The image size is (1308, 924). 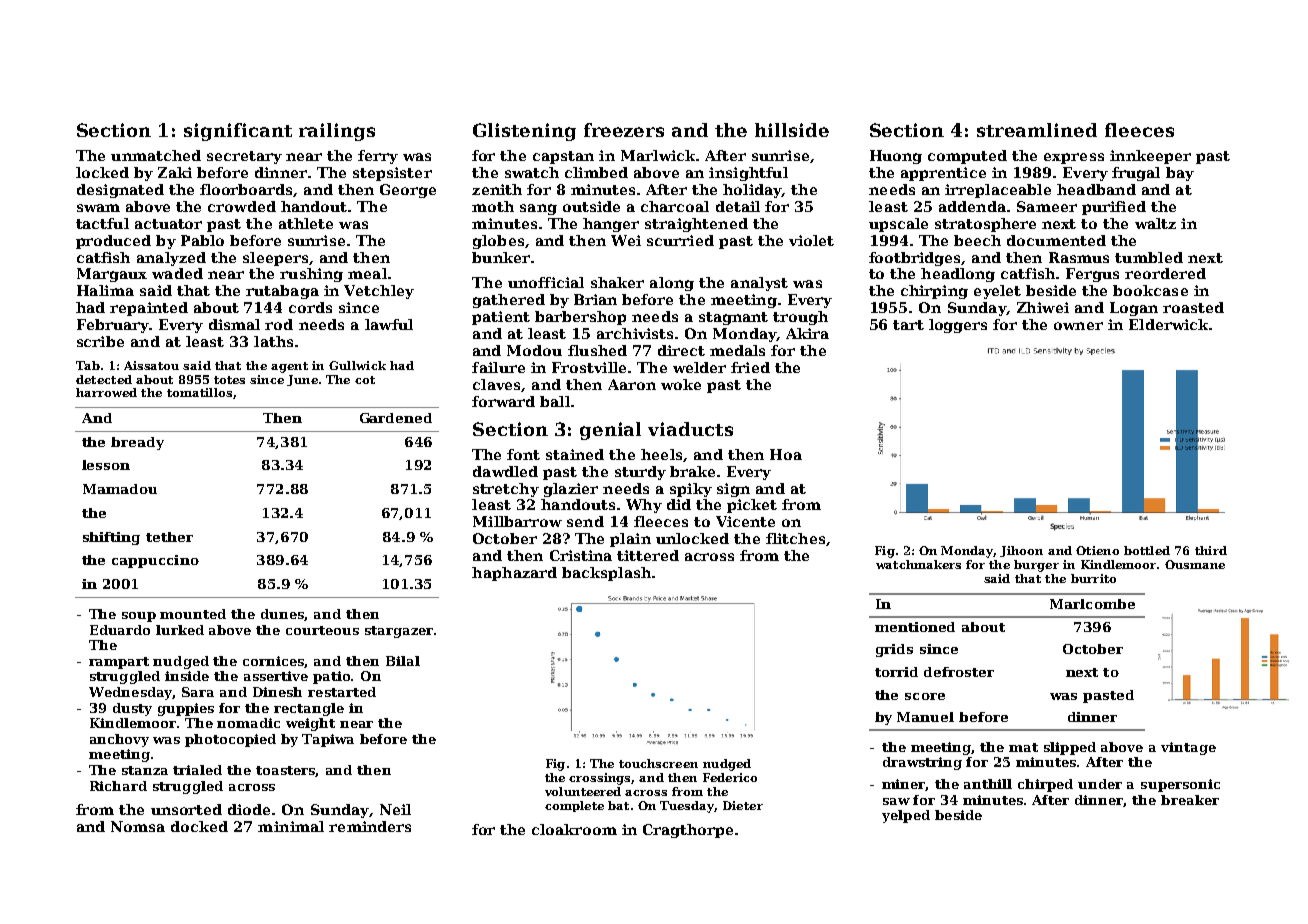 What do you see at coordinates (624, 130) in the page?
I see `freezers` at bounding box center [624, 130].
